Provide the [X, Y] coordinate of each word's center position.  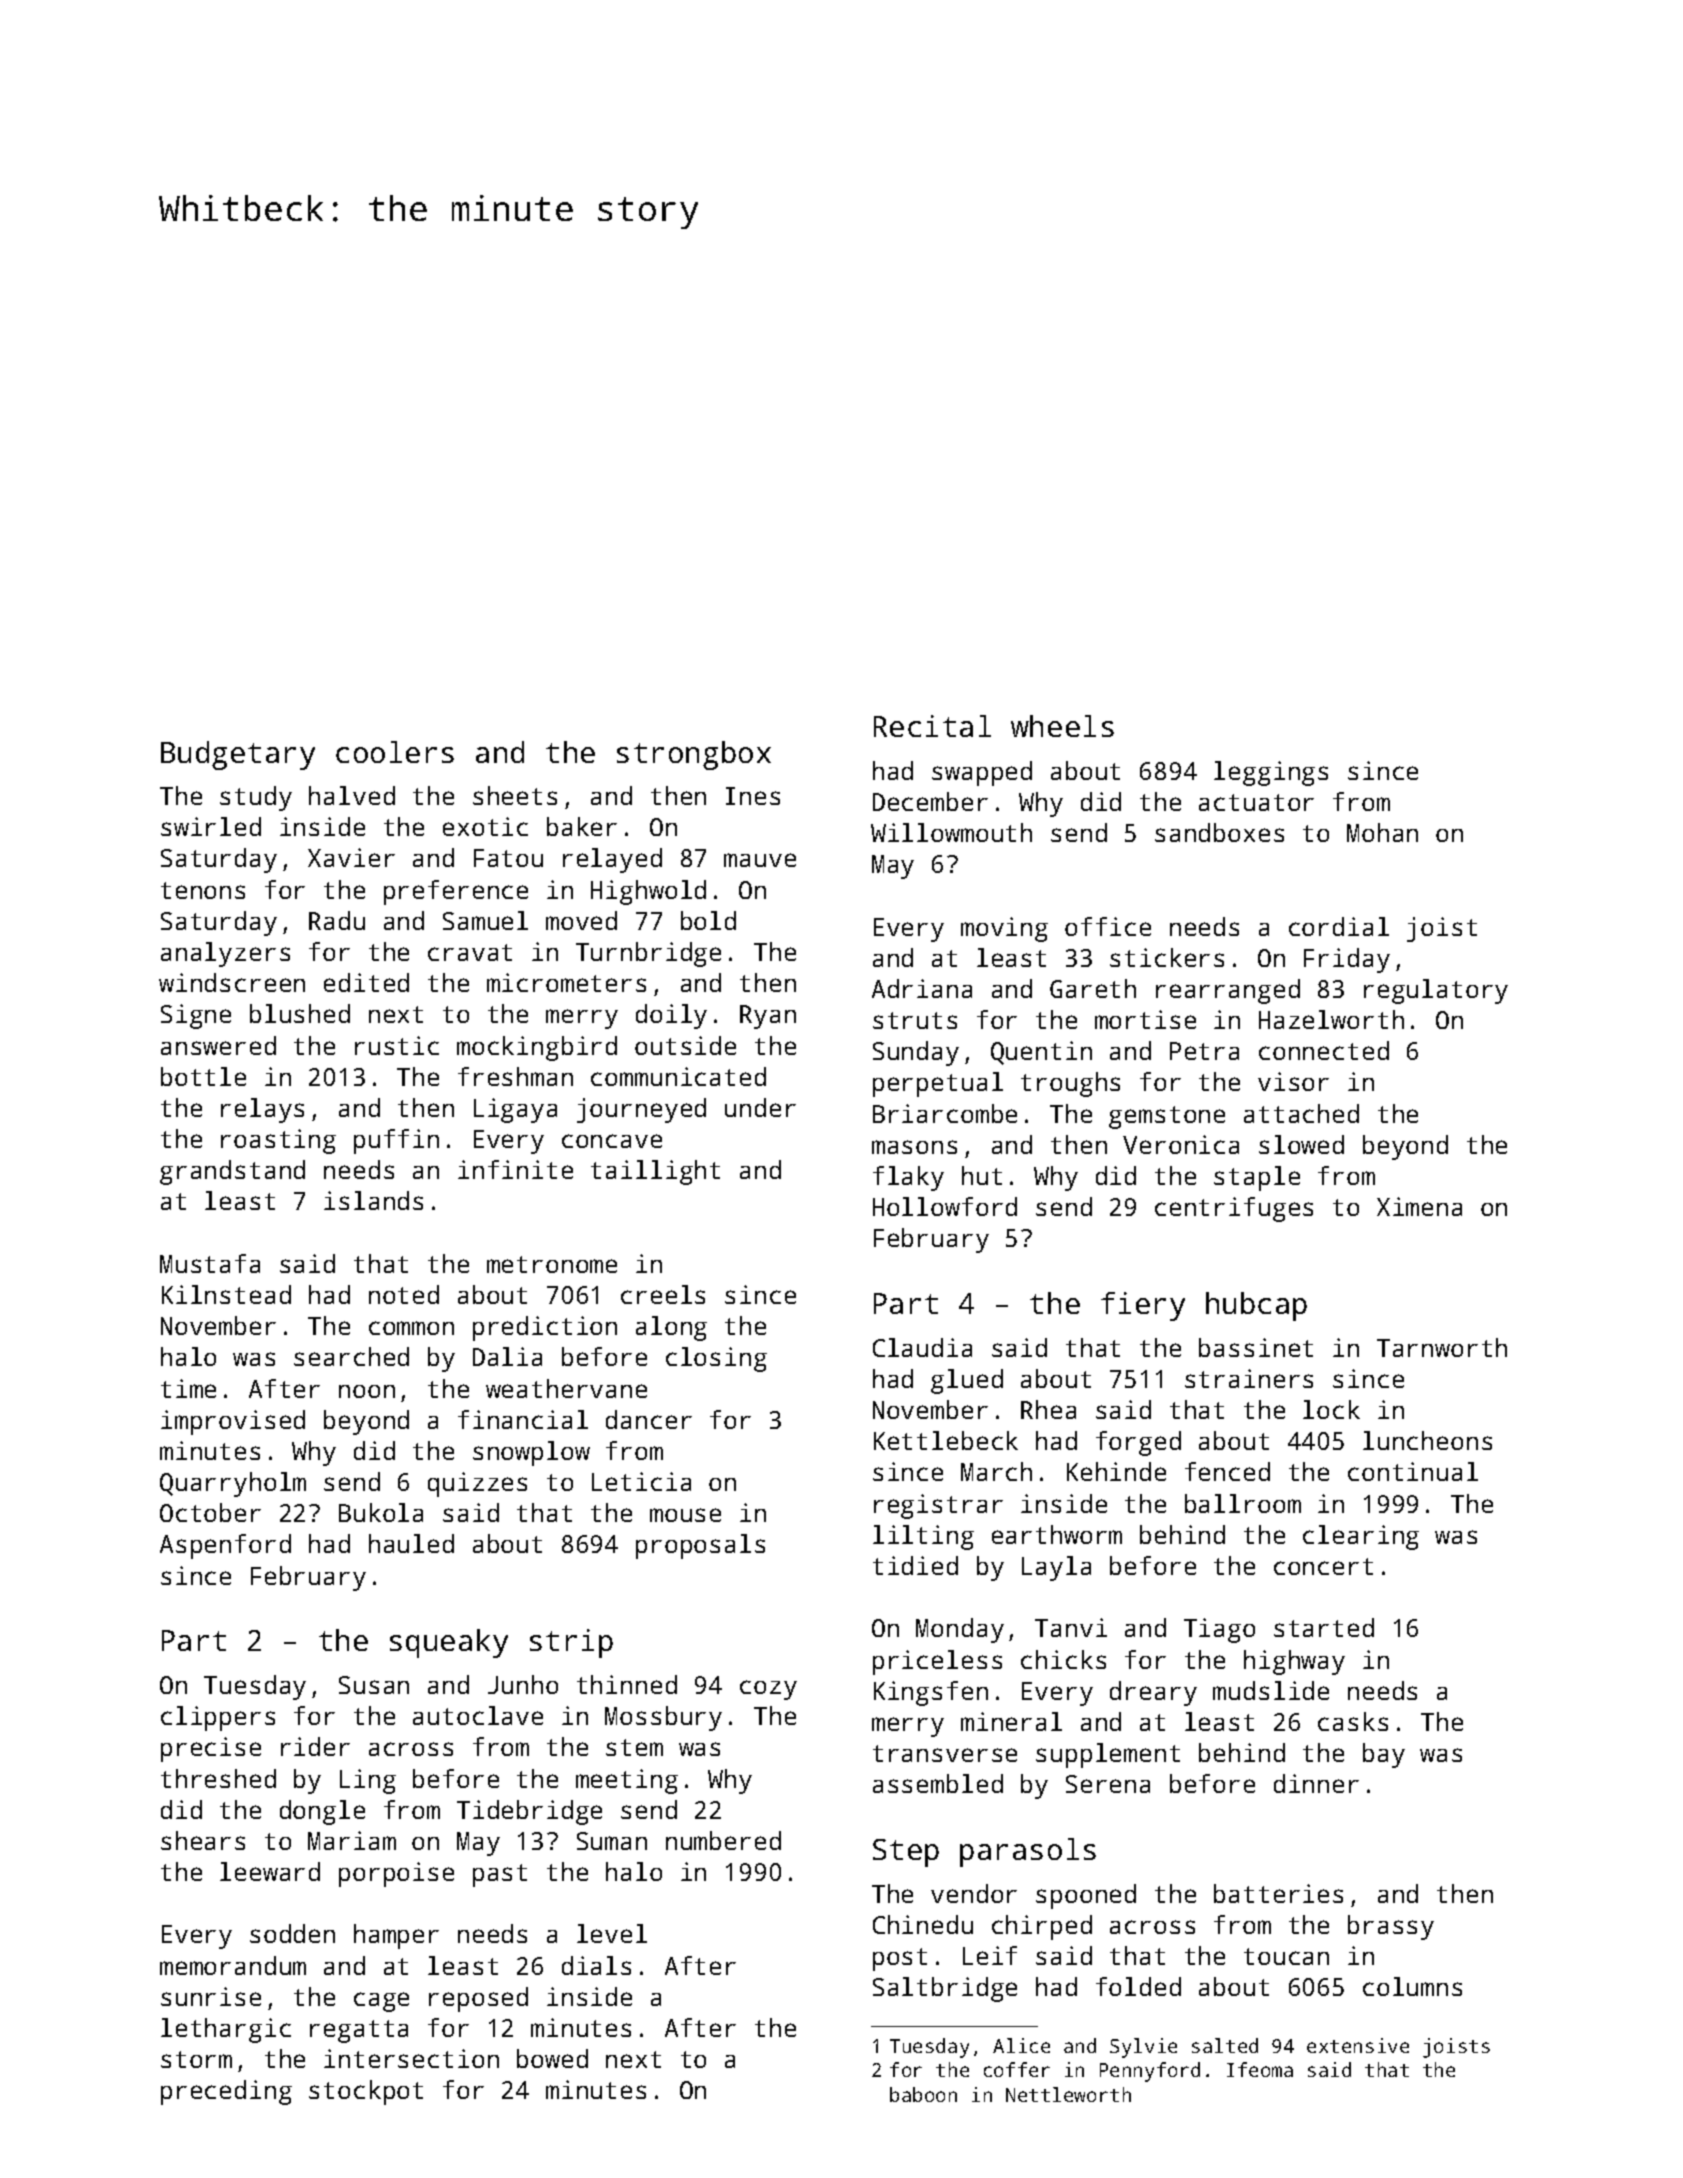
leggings [1271, 773]
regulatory [1436, 991]
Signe [196, 1016]
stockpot [366, 2092]
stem [634, 1747]
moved [581, 920]
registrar [938, 1506]
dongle [322, 1812]
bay [1384, 1755]
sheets [515, 795]
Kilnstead [226, 1294]
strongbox [694, 755]
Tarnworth [1442, 1347]
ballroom [1243, 1503]
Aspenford [225, 1546]
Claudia [922, 1347]
